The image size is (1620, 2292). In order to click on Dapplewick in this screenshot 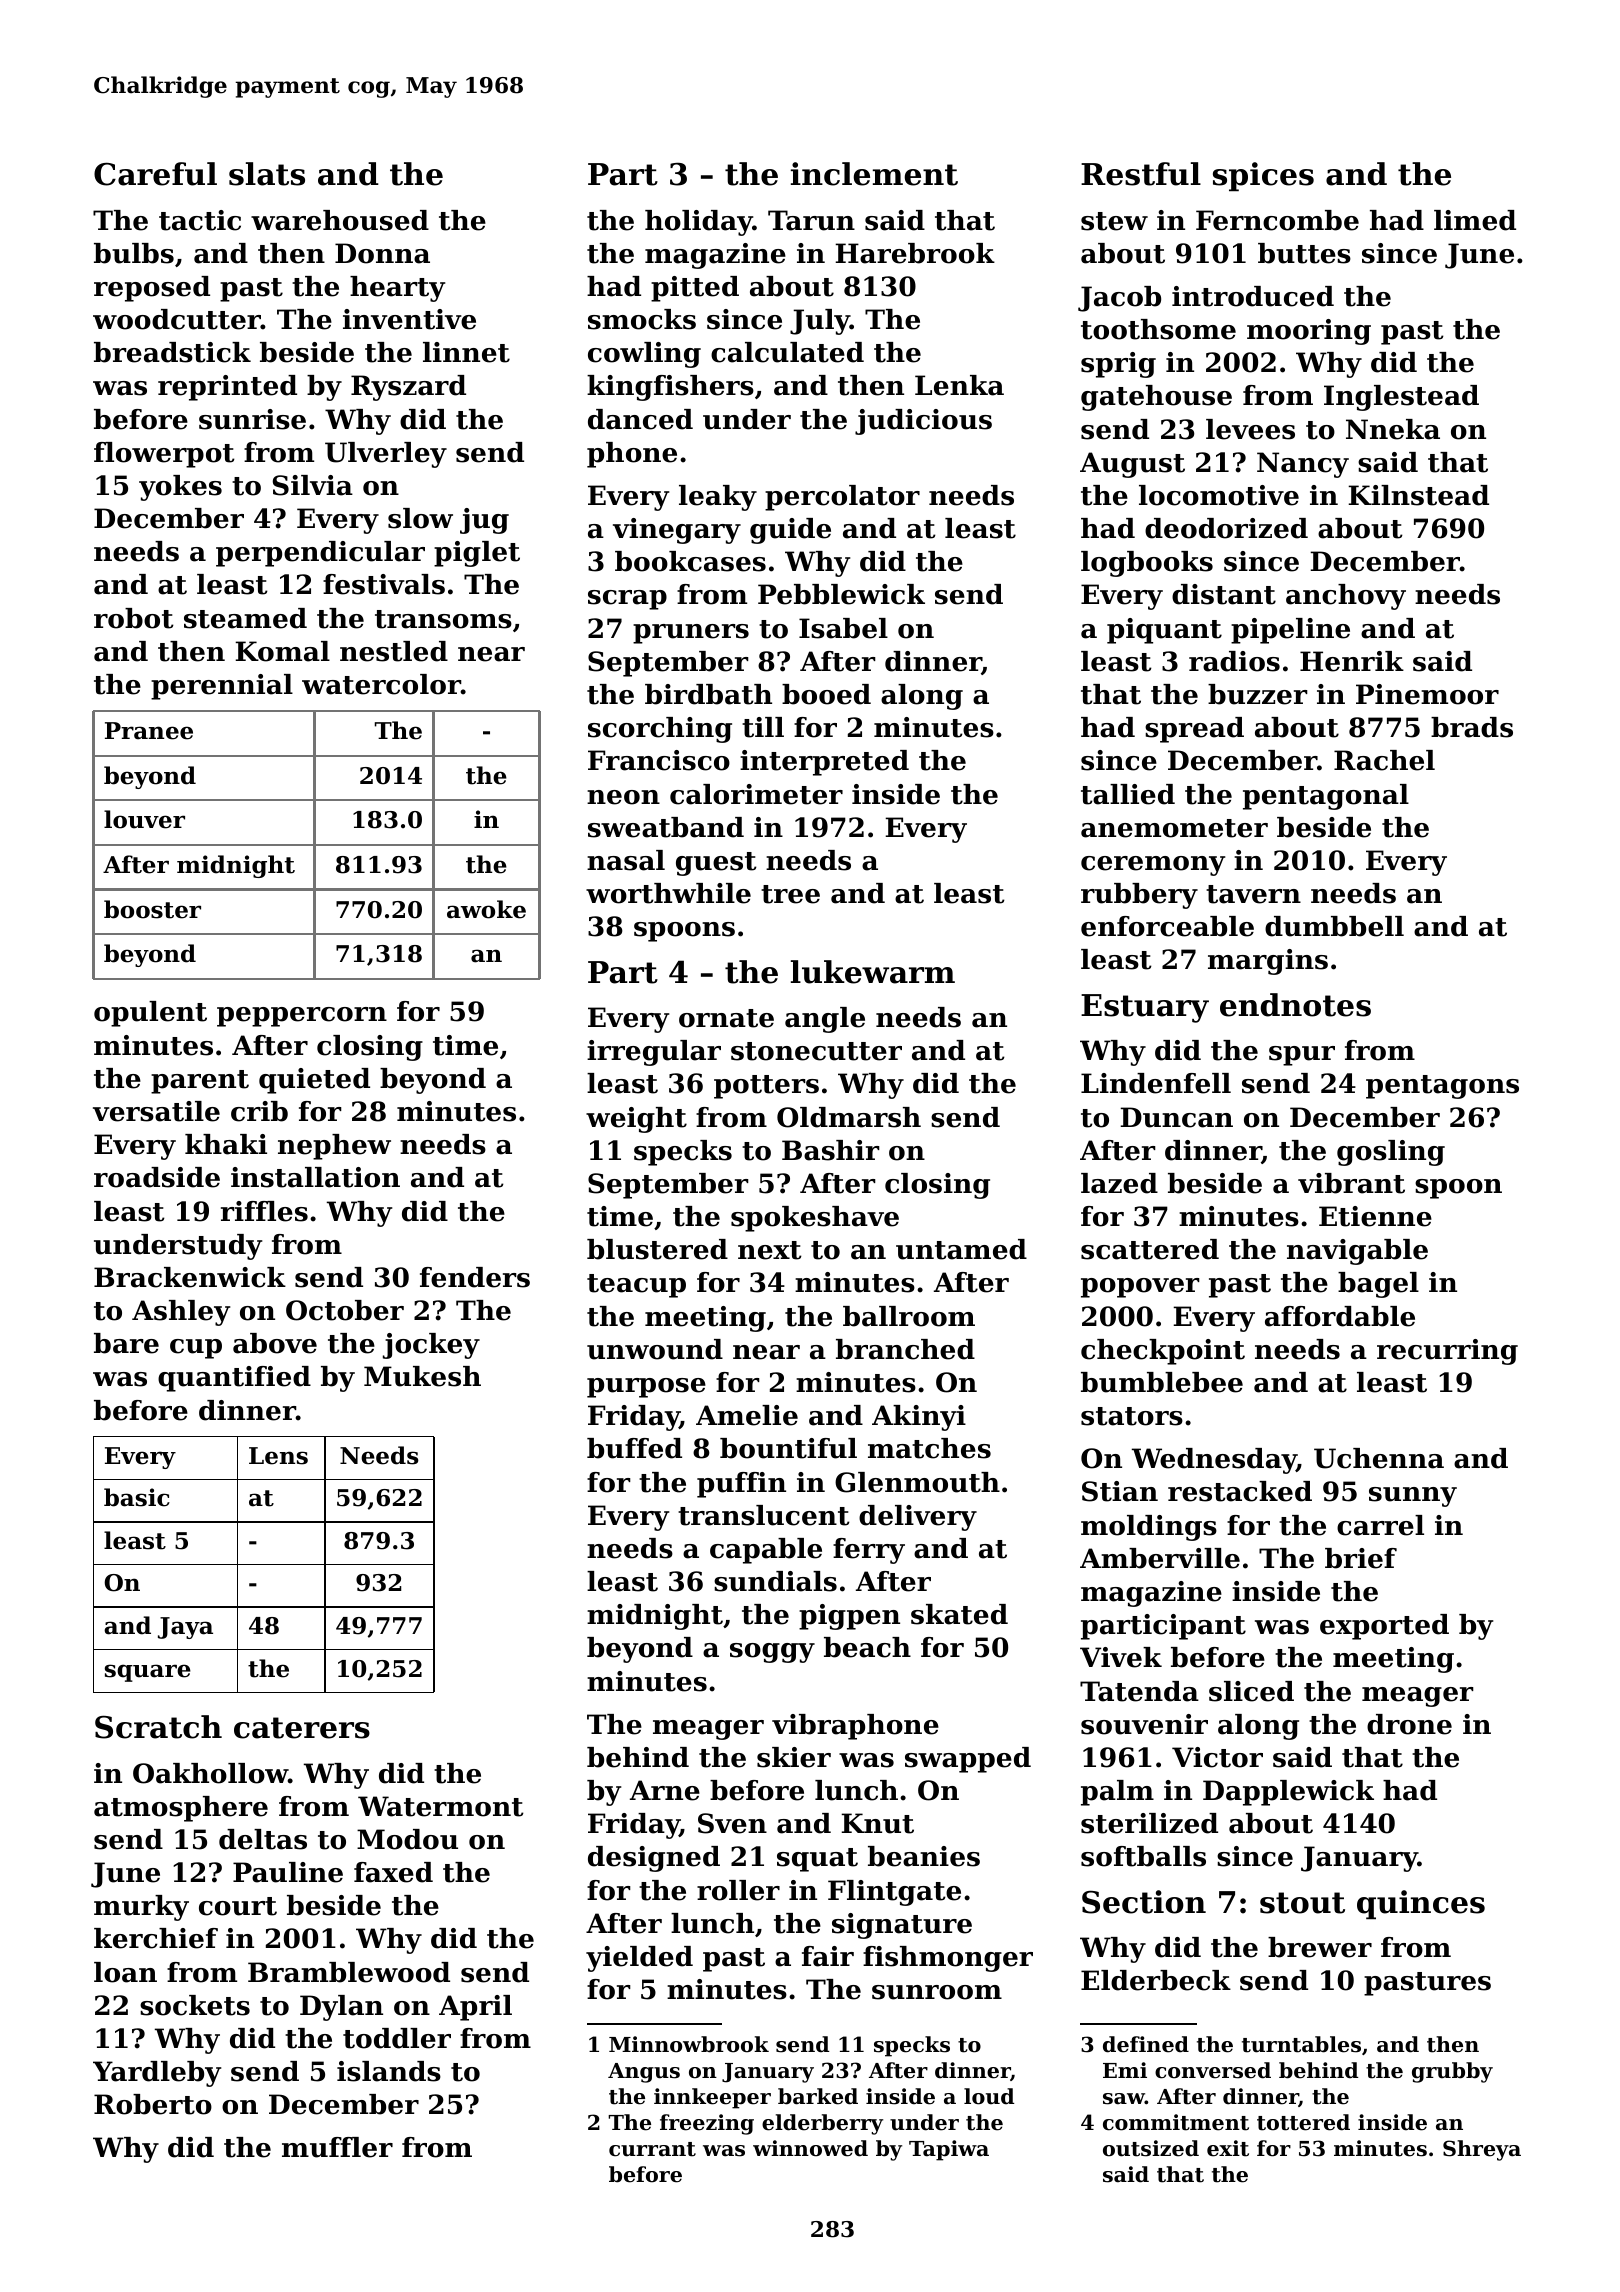, I will do `click(1288, 1793)`.
